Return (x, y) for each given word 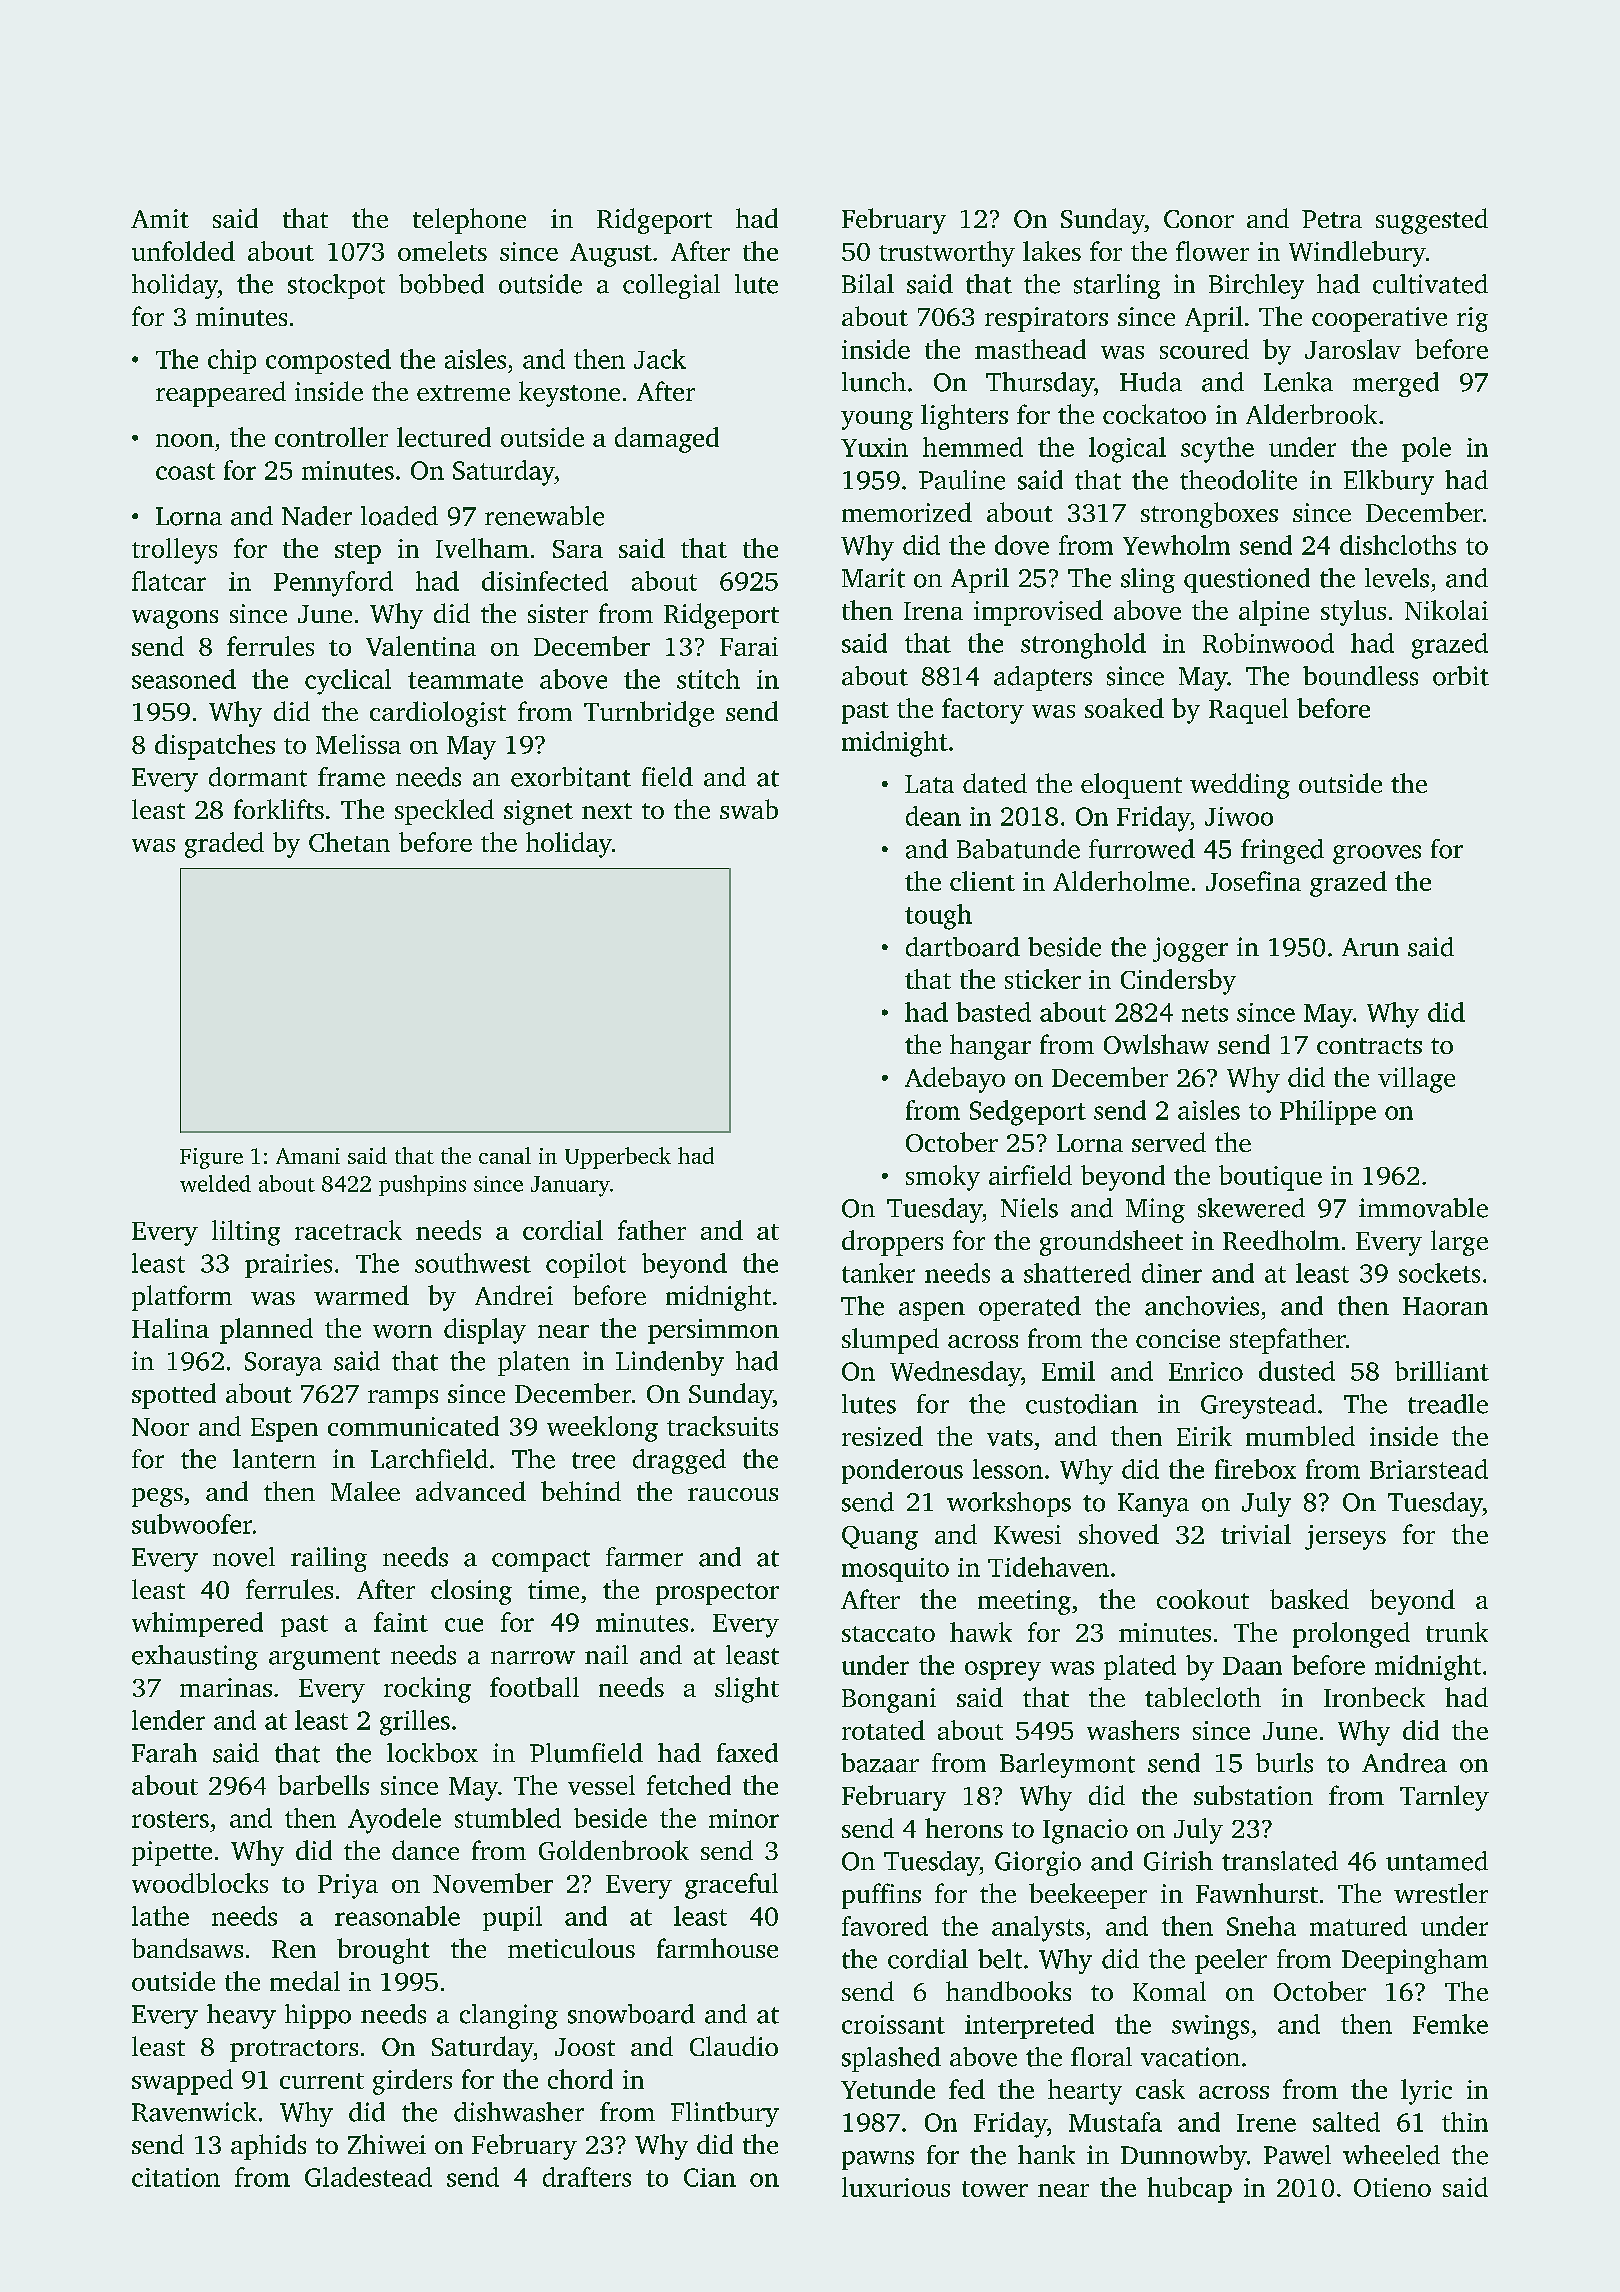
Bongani (889, 1700)
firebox (1255, 1469)
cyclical (348, 682)
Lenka (1298, 382)
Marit (873, 578)
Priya (348, 1886)
